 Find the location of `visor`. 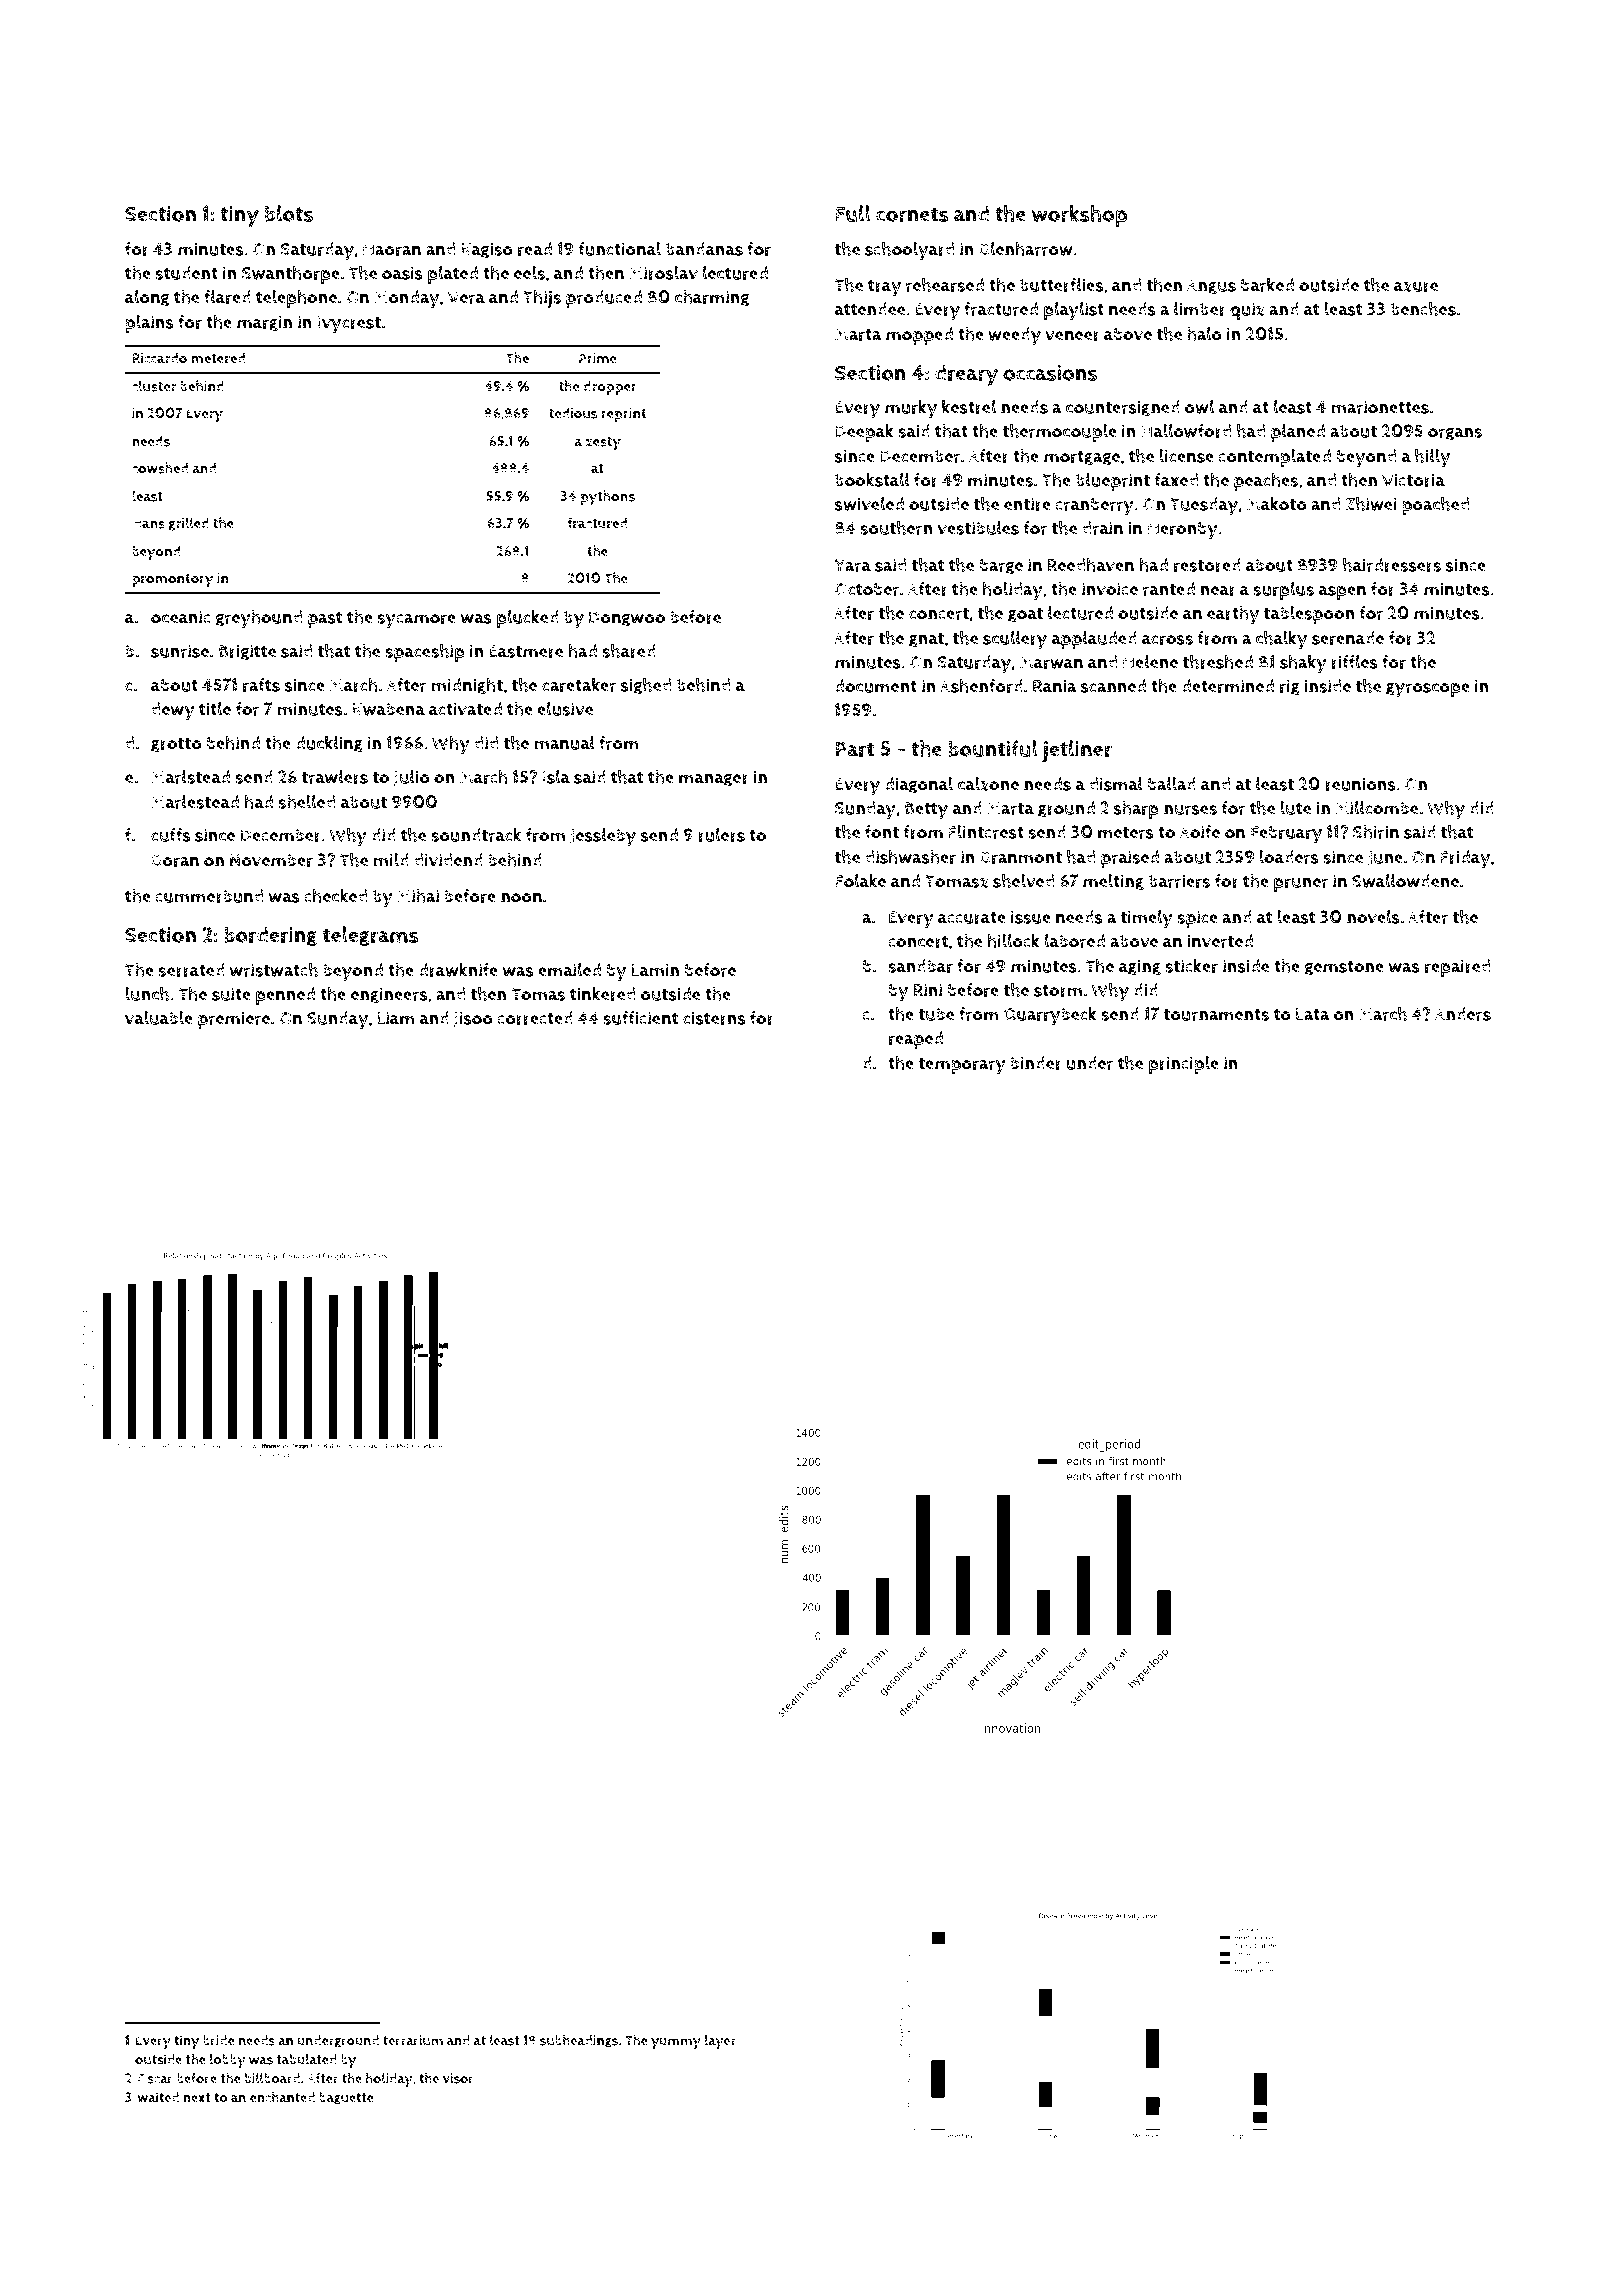

visor is located at coordinates (458, 2078).
